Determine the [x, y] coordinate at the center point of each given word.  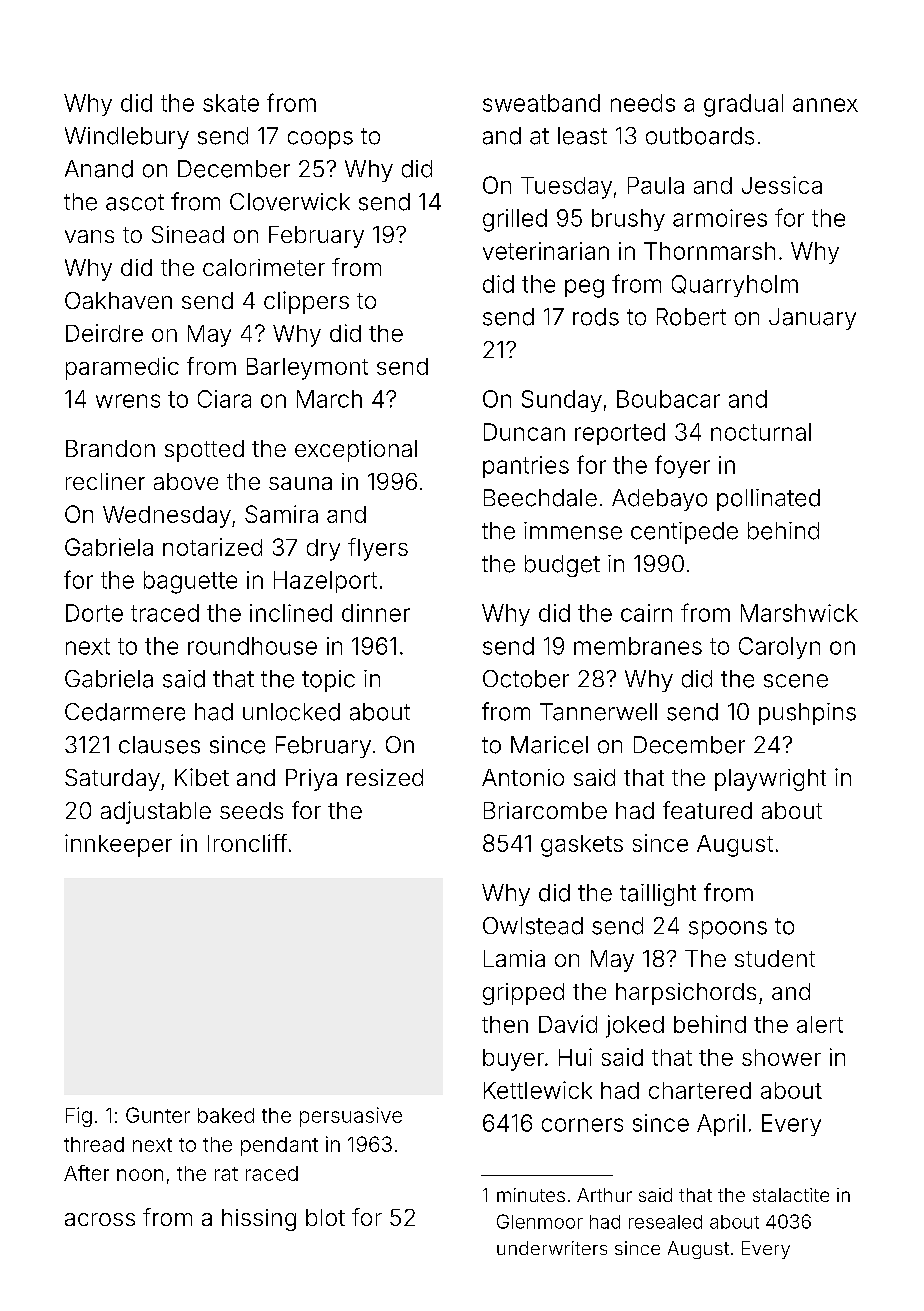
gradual [743, 105]
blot [325, 1217]
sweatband [541, 103]
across [100, 1219]
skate [231, 103]
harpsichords [686, 994]
